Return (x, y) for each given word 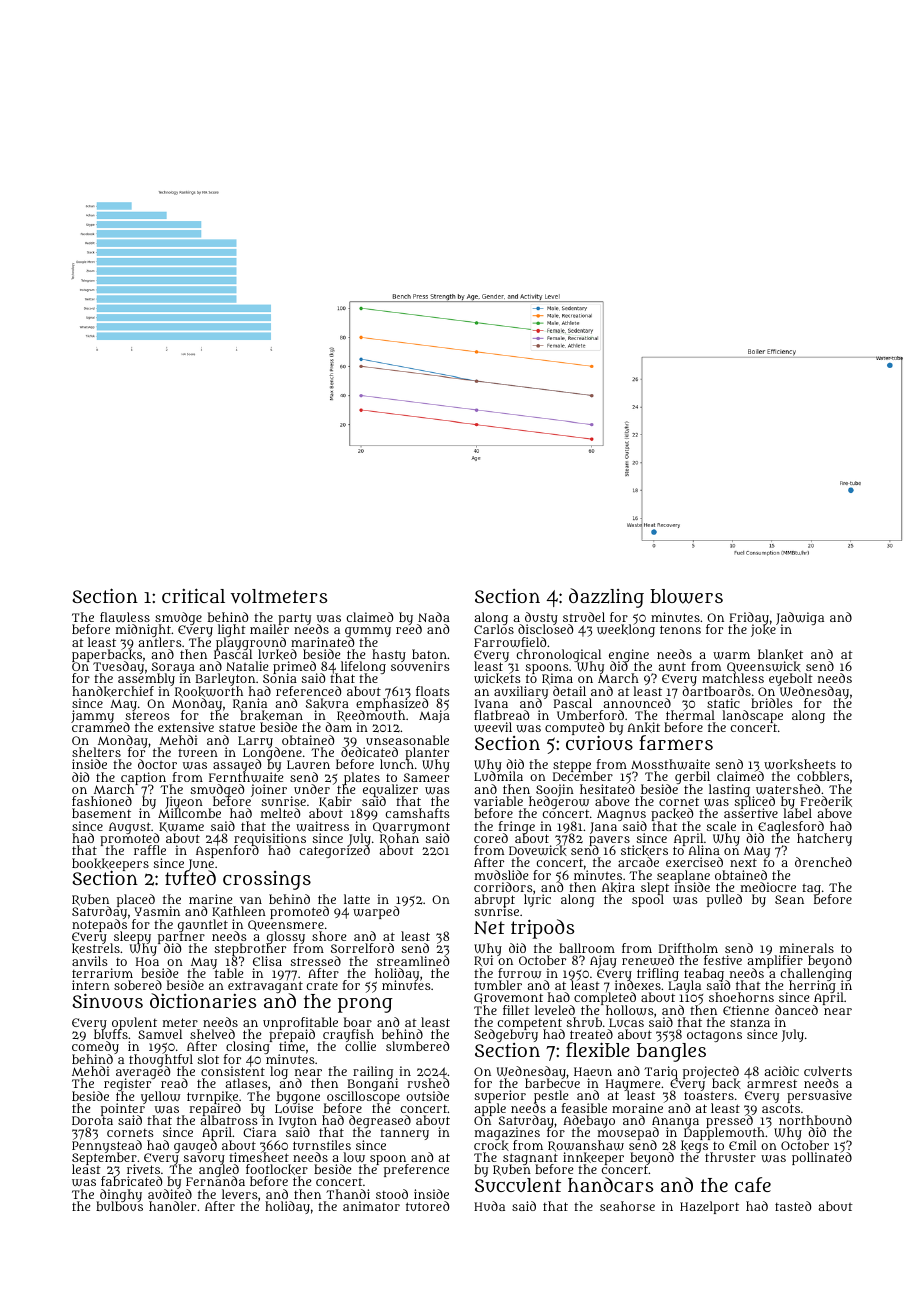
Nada (434, 617)
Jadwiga (800, 618)
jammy (92, 716)
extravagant (265, 988)
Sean (789, 899)
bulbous (119, 1206)
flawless (125, 617)
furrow (519, 973)
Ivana (491, 703)
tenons (680, 629)
